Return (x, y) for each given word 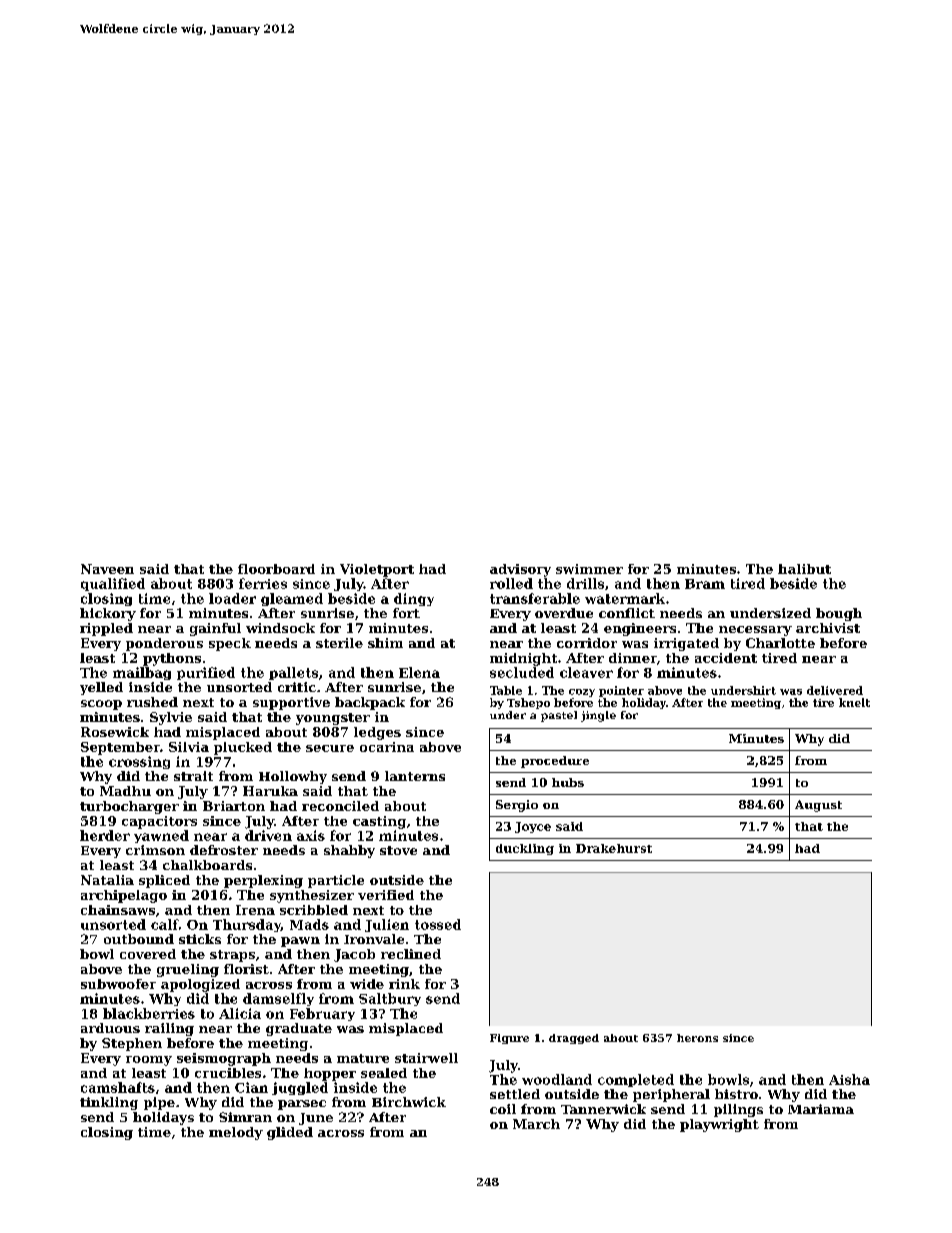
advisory (520, 570)
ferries (263, 583)
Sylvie (171, 718)
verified (386, 895)
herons (697, 1038)
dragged (574, 1039)
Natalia (107, 880)
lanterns (415, 776)
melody (236, 1133)
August (818, 806)
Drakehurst (614, 848)
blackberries (149, 1013)
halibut (804, 569)
